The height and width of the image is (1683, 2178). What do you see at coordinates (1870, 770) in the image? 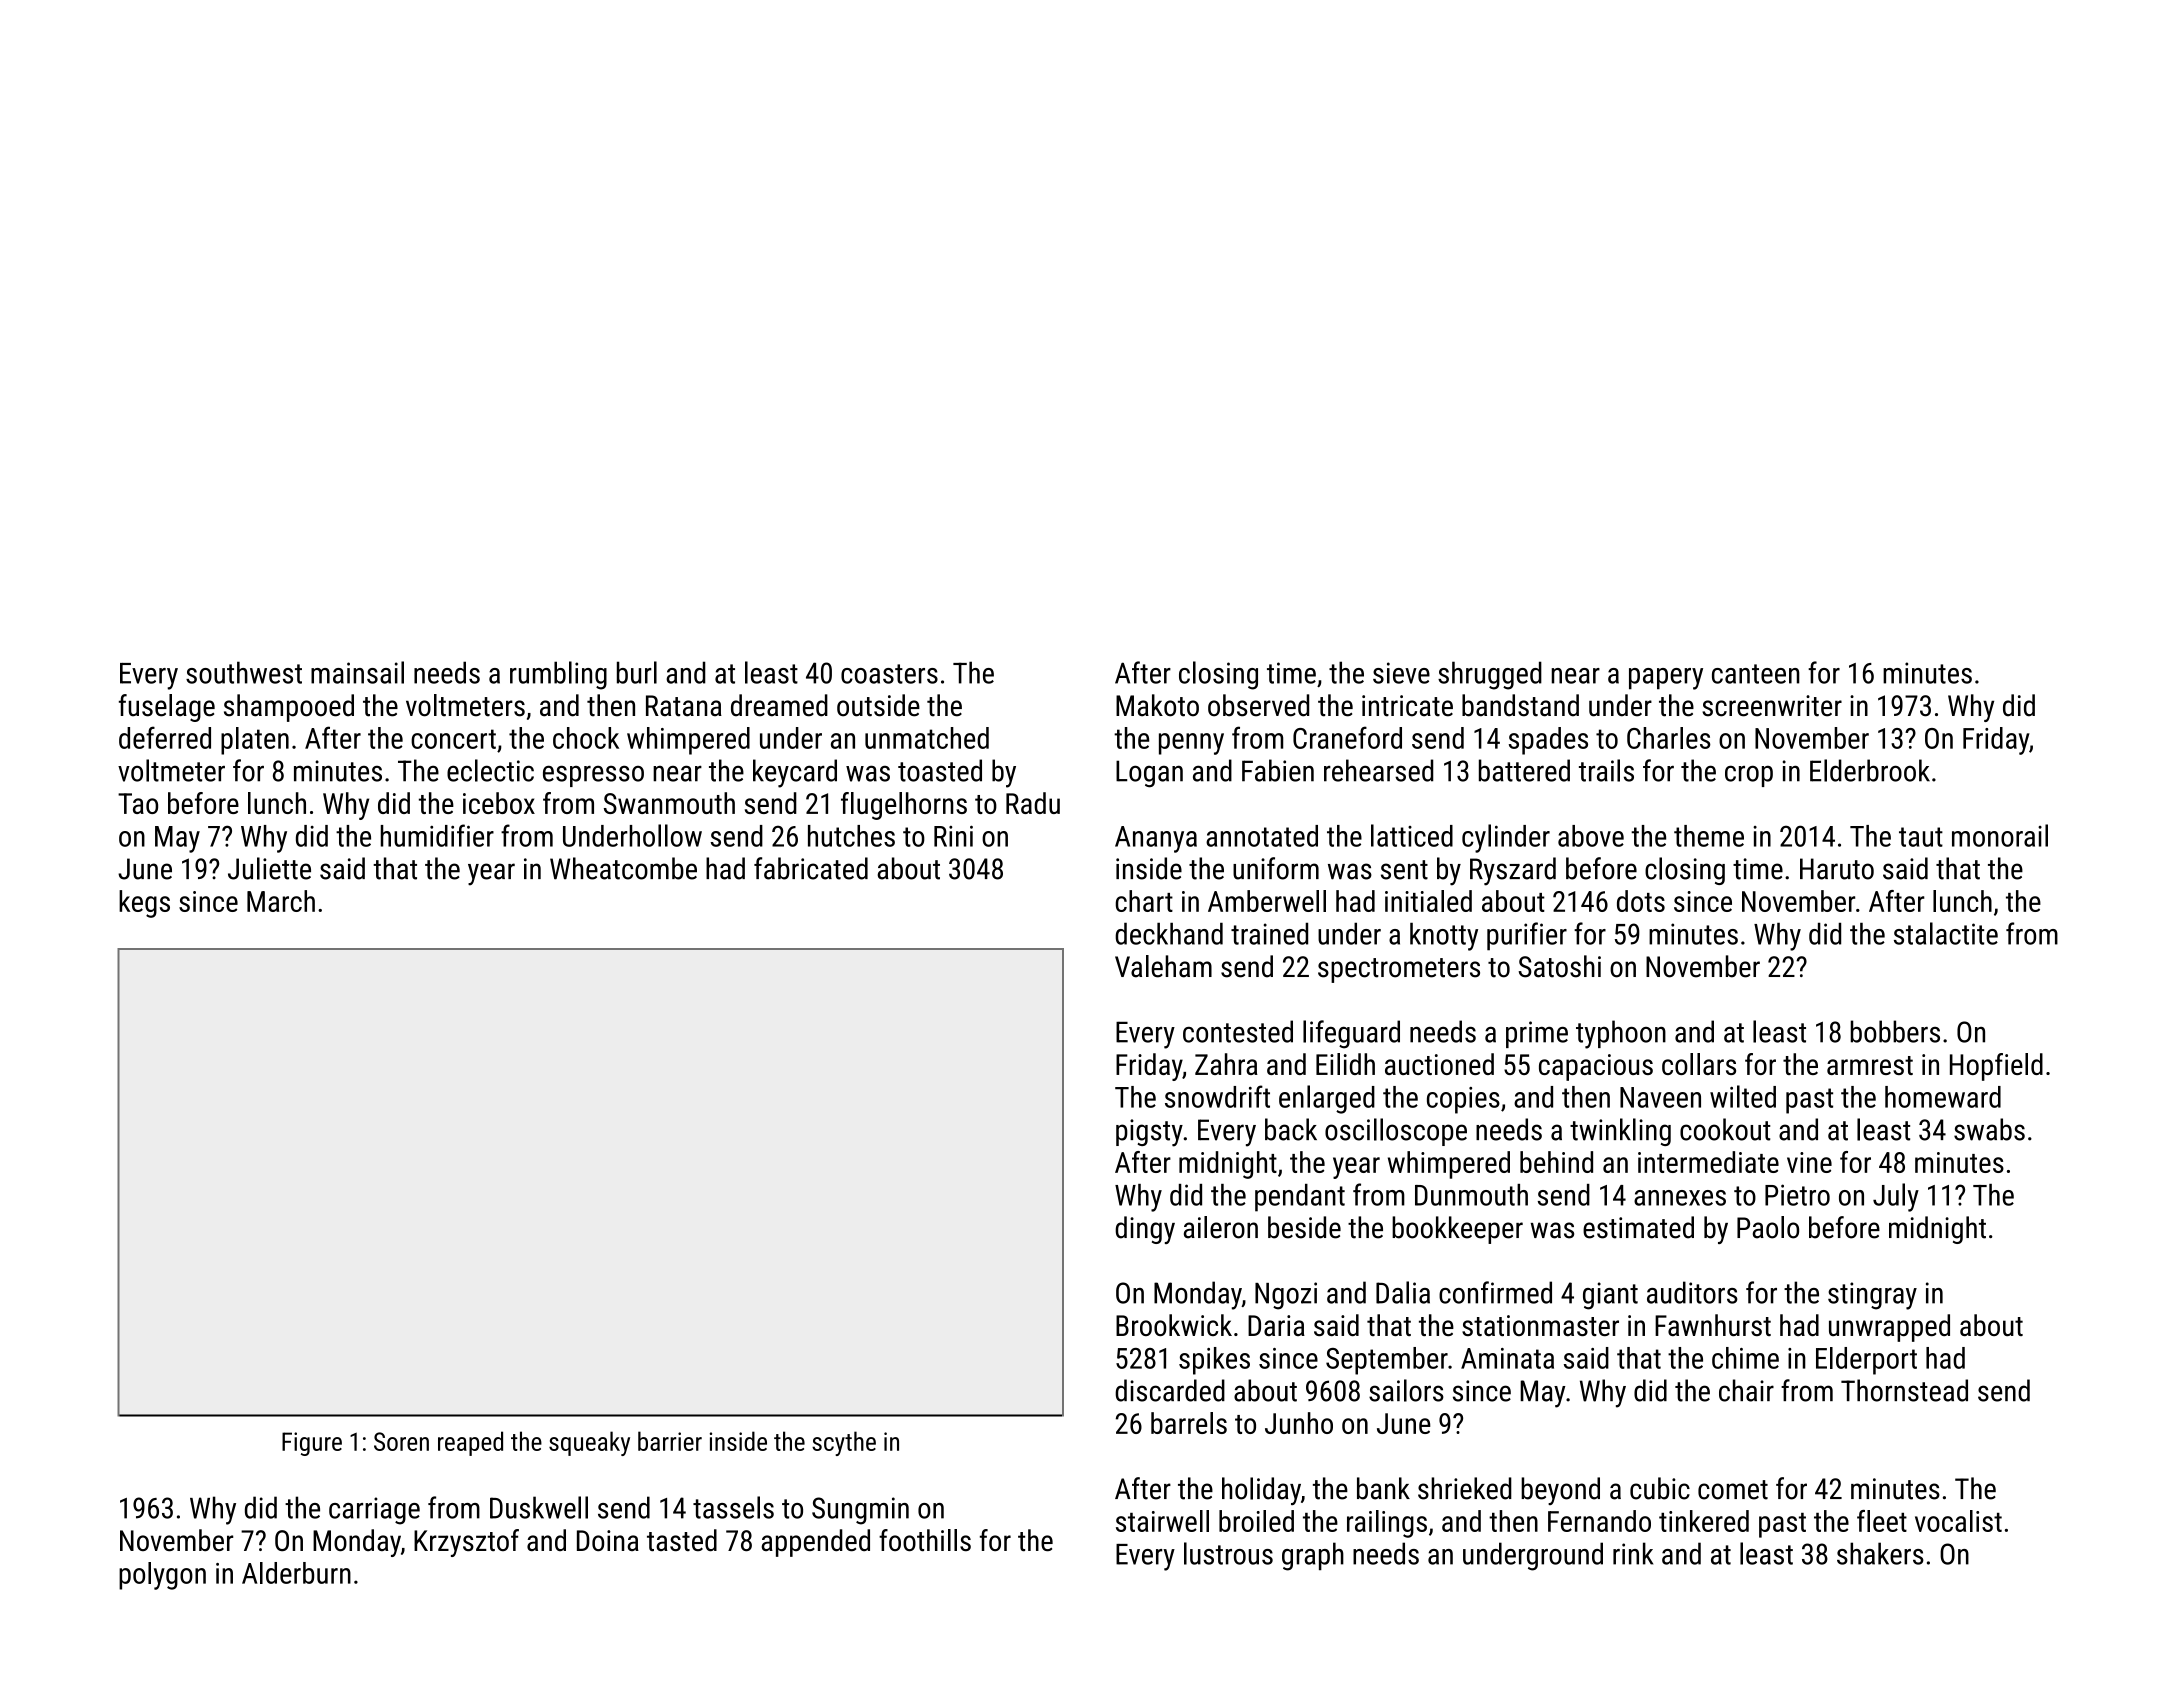
I see `Elderbrook` at bounding box center [1870, 770].
